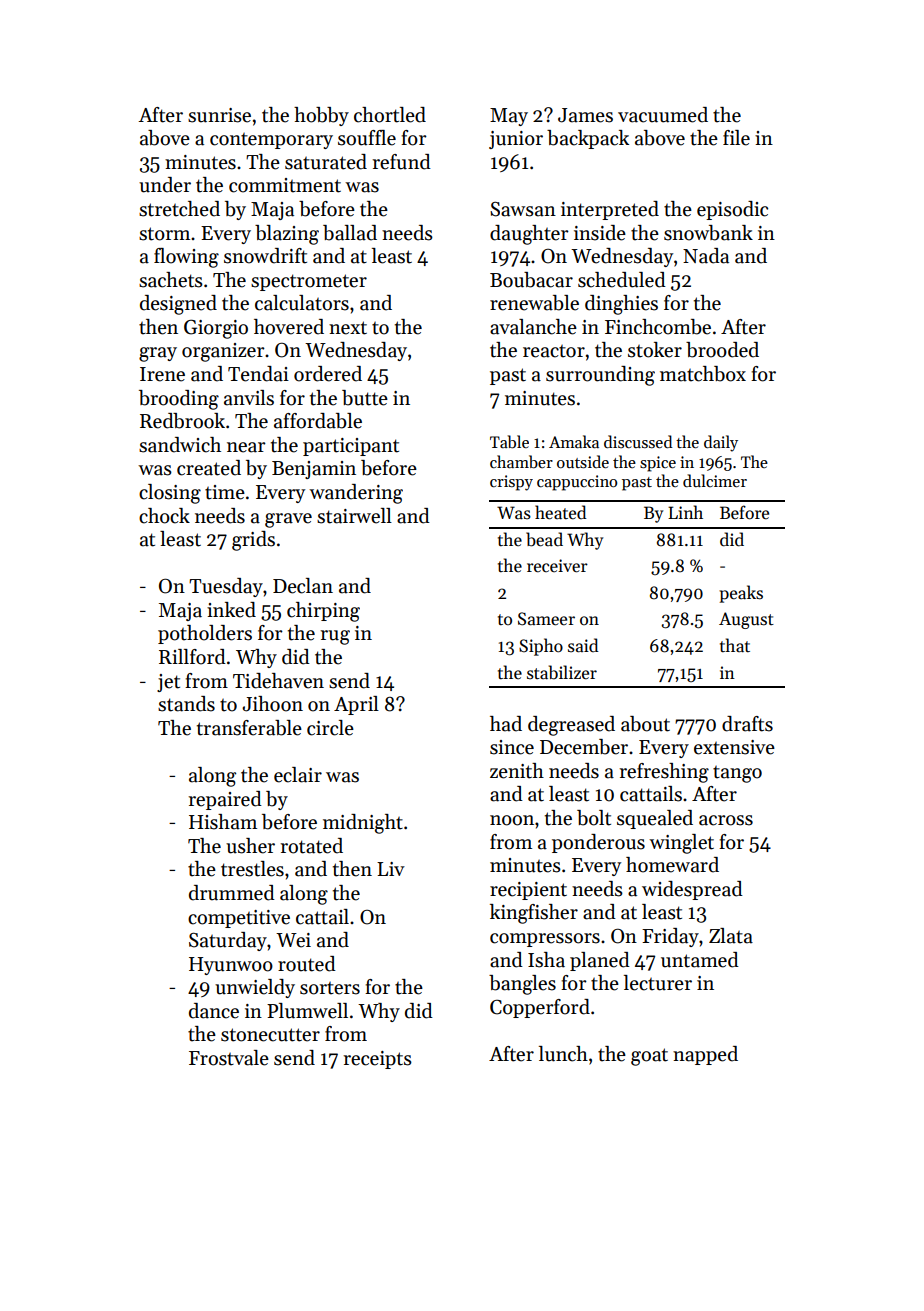 The height and width of the screenshot is (1311, 924). What do you see at coordinates (225, 800) in the screenshot?
I see `repaired` at bounding box center [225, 800].
